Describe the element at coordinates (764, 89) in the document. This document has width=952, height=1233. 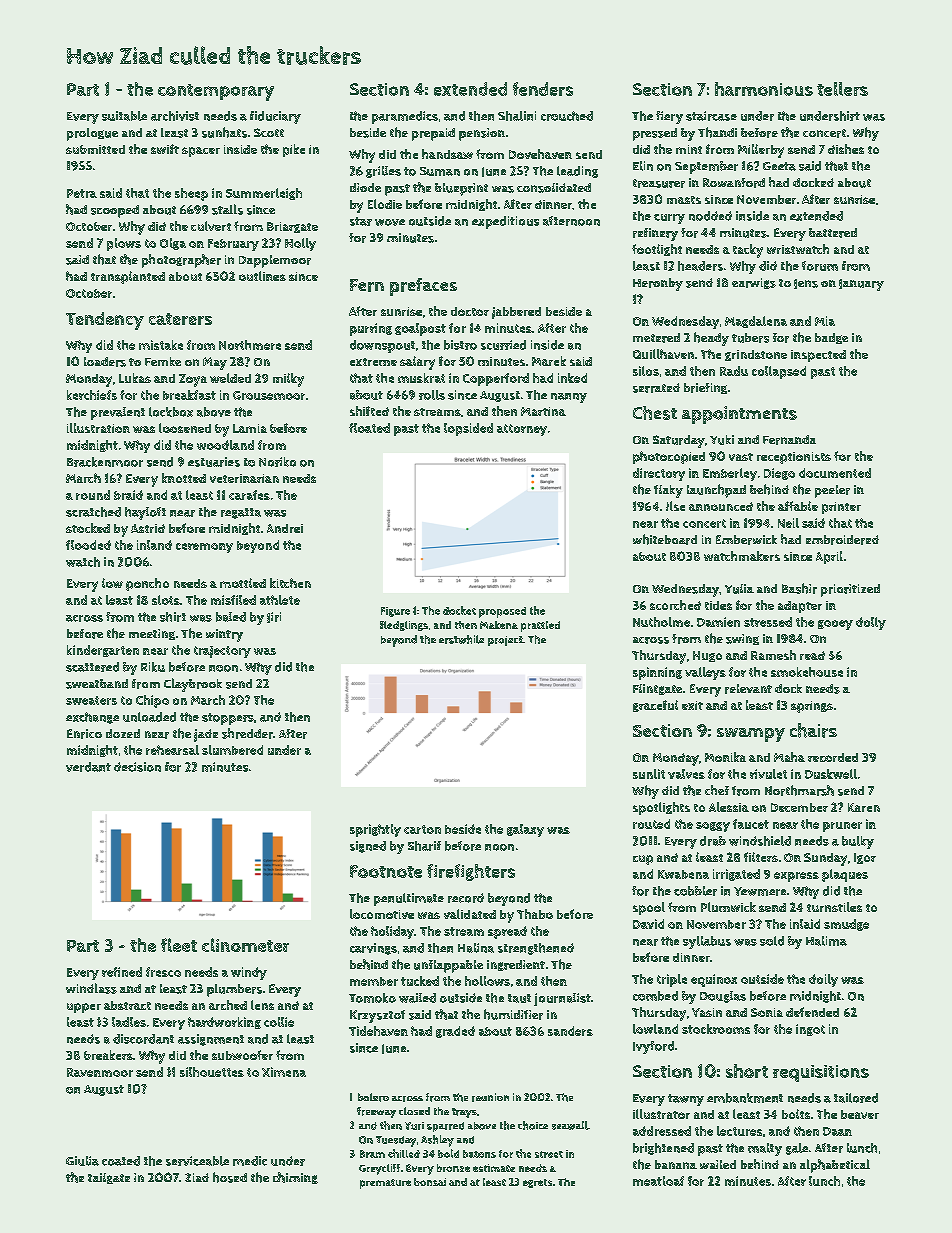
I see `harmonious` at that location.
